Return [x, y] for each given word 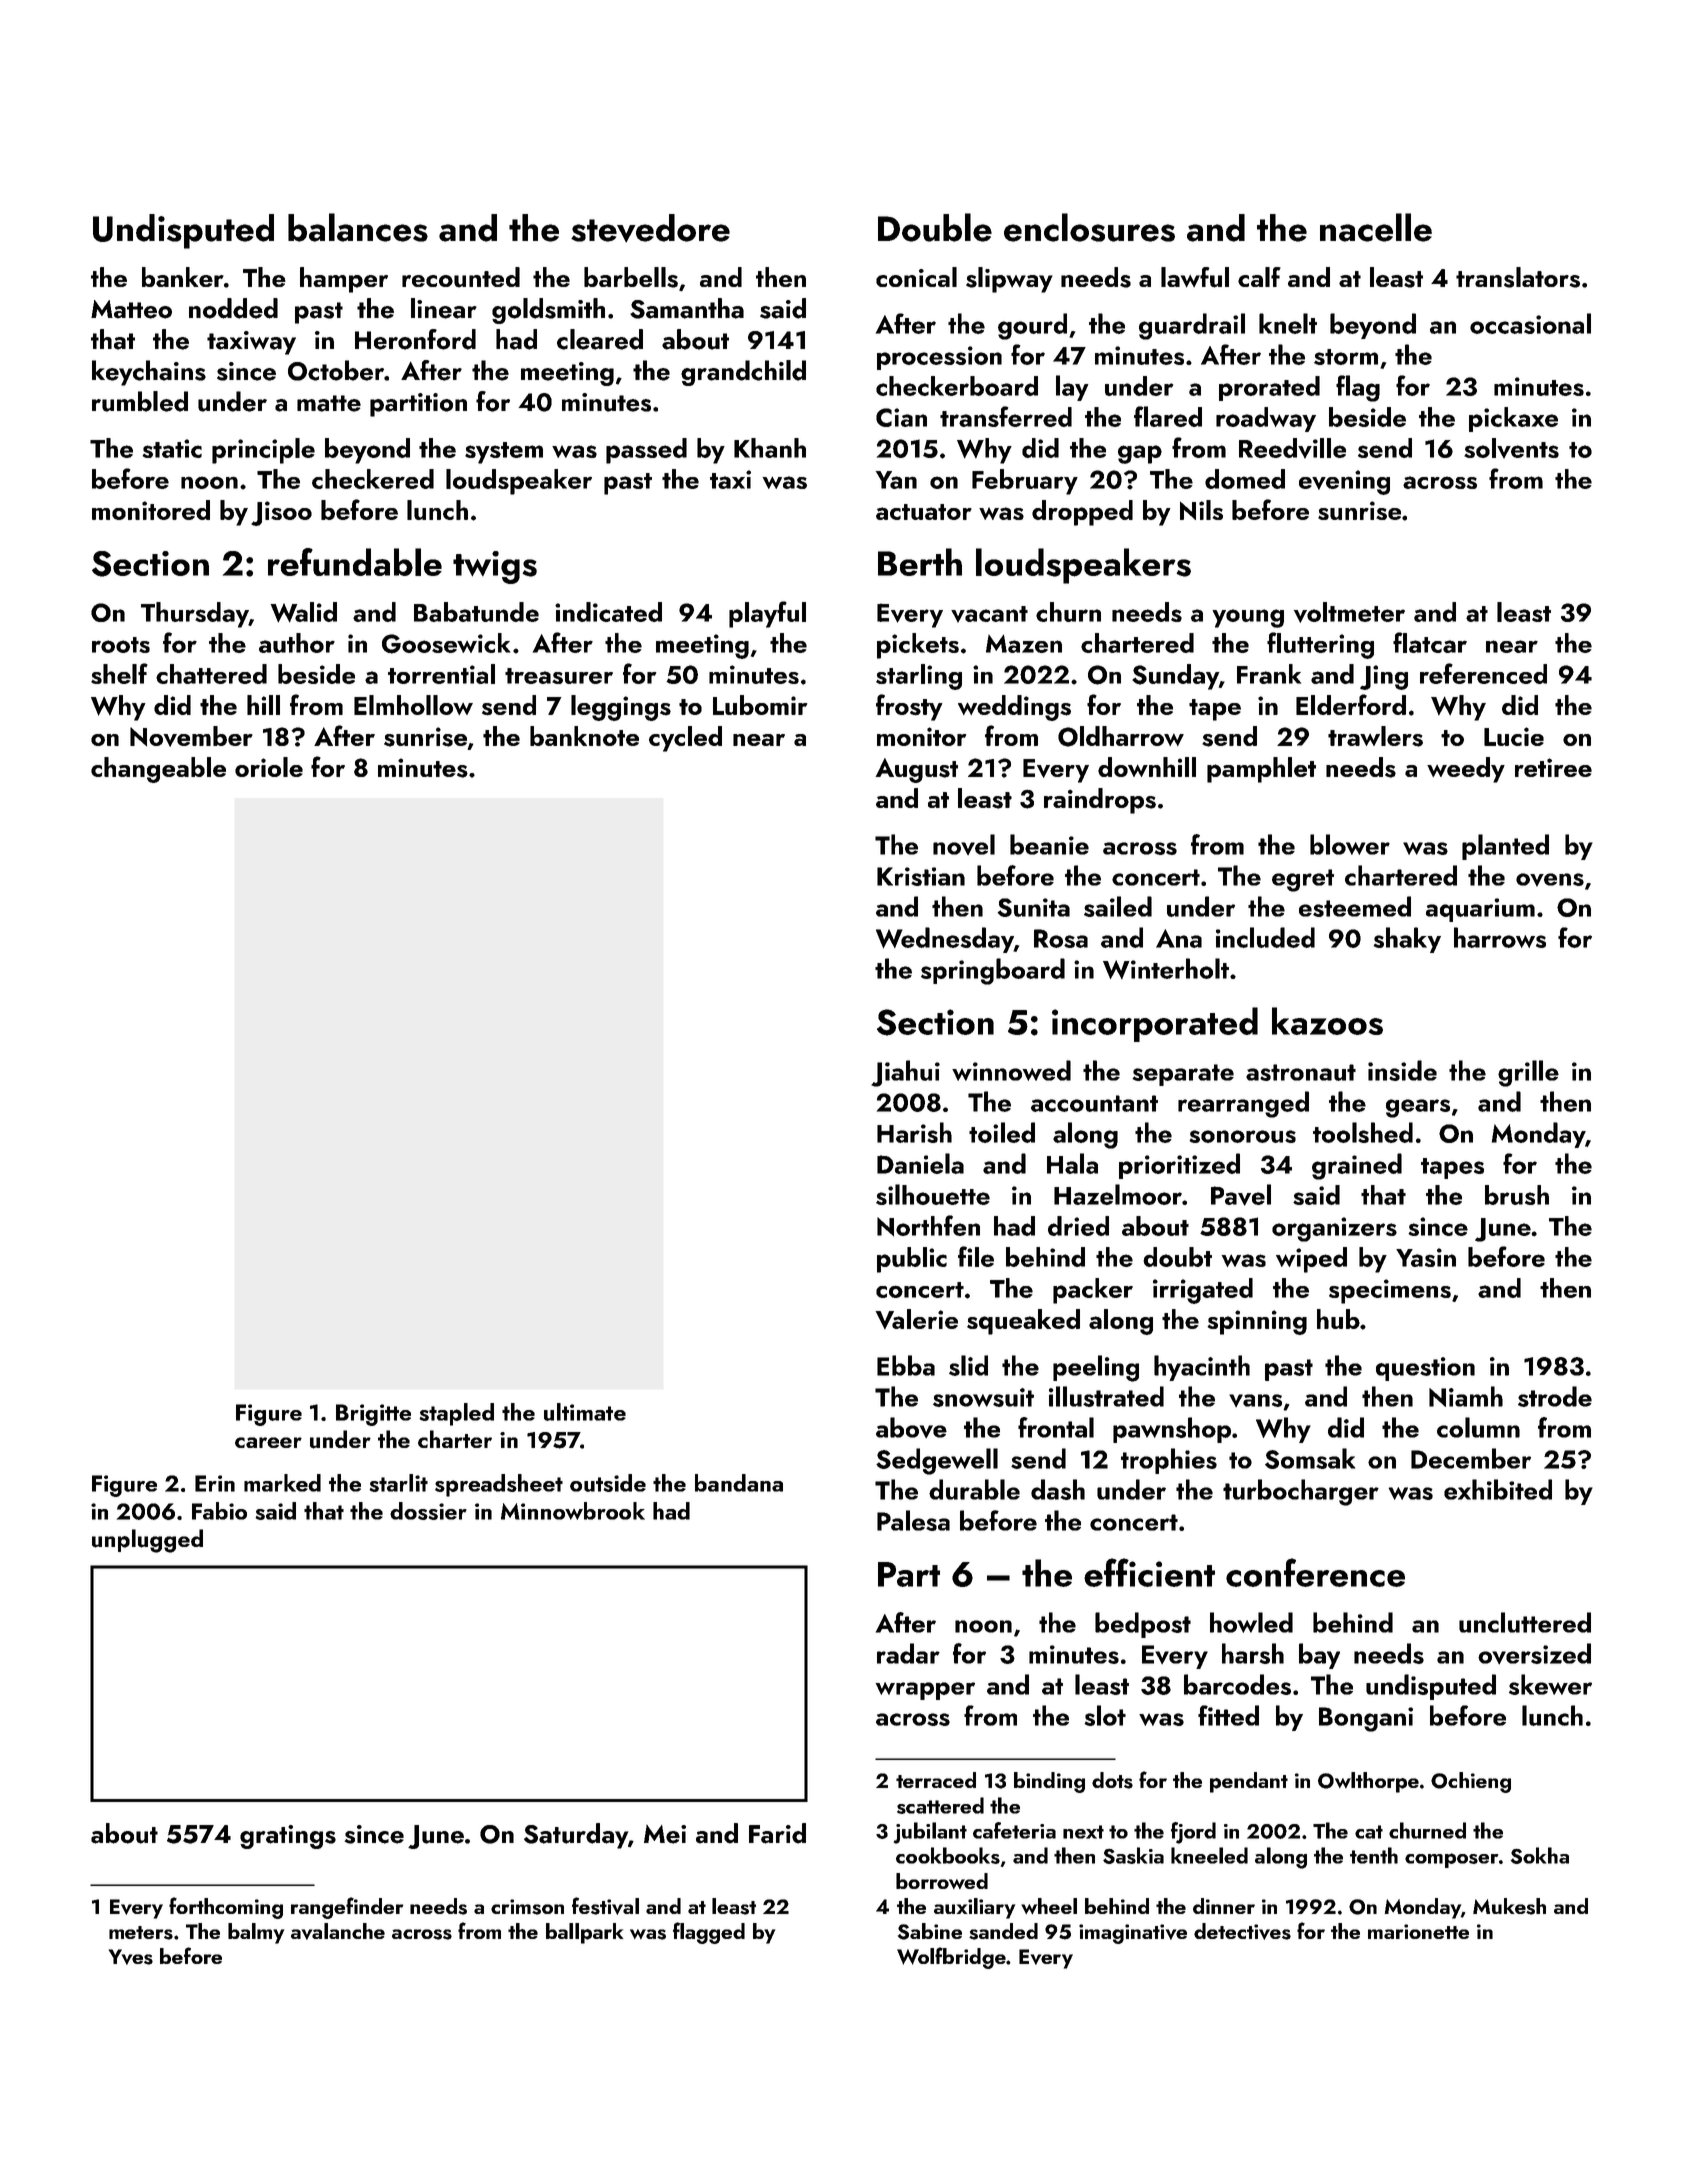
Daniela [920, 1163]
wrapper [925, 1691]
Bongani [1366, 1719]
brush [1517, 1195]
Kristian [921, 876]
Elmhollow [413, 705]
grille [1528, 1073]
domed [1245, 479]
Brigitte [373, 1415]
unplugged [147, 1541]
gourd [1032, 326]
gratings [288, 1837]
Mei [665, 1834]
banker [183, 277]
